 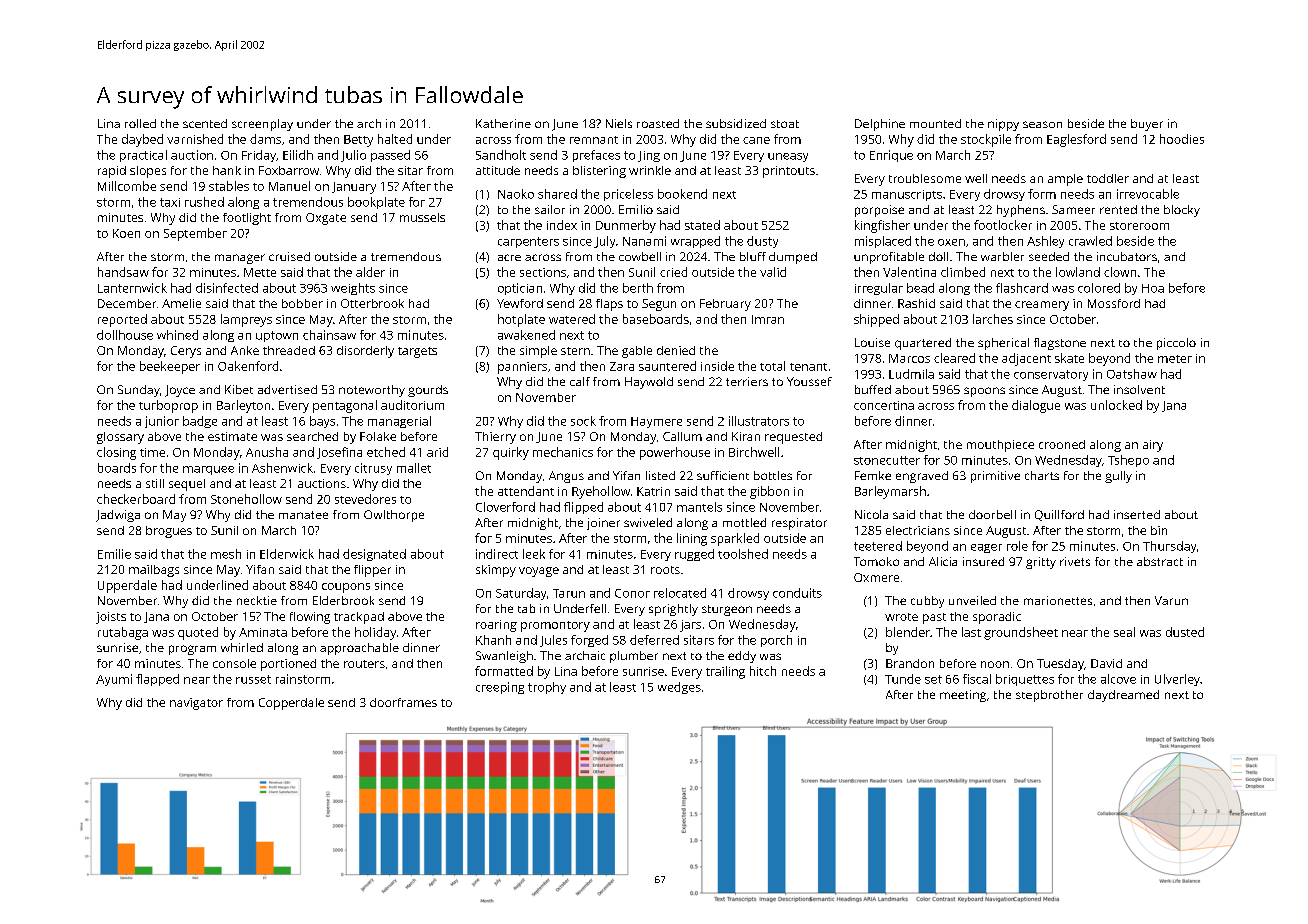 What do you see at coordinates (580, 381) in the image?
I see `calf` at bounding box center [580, 381].
